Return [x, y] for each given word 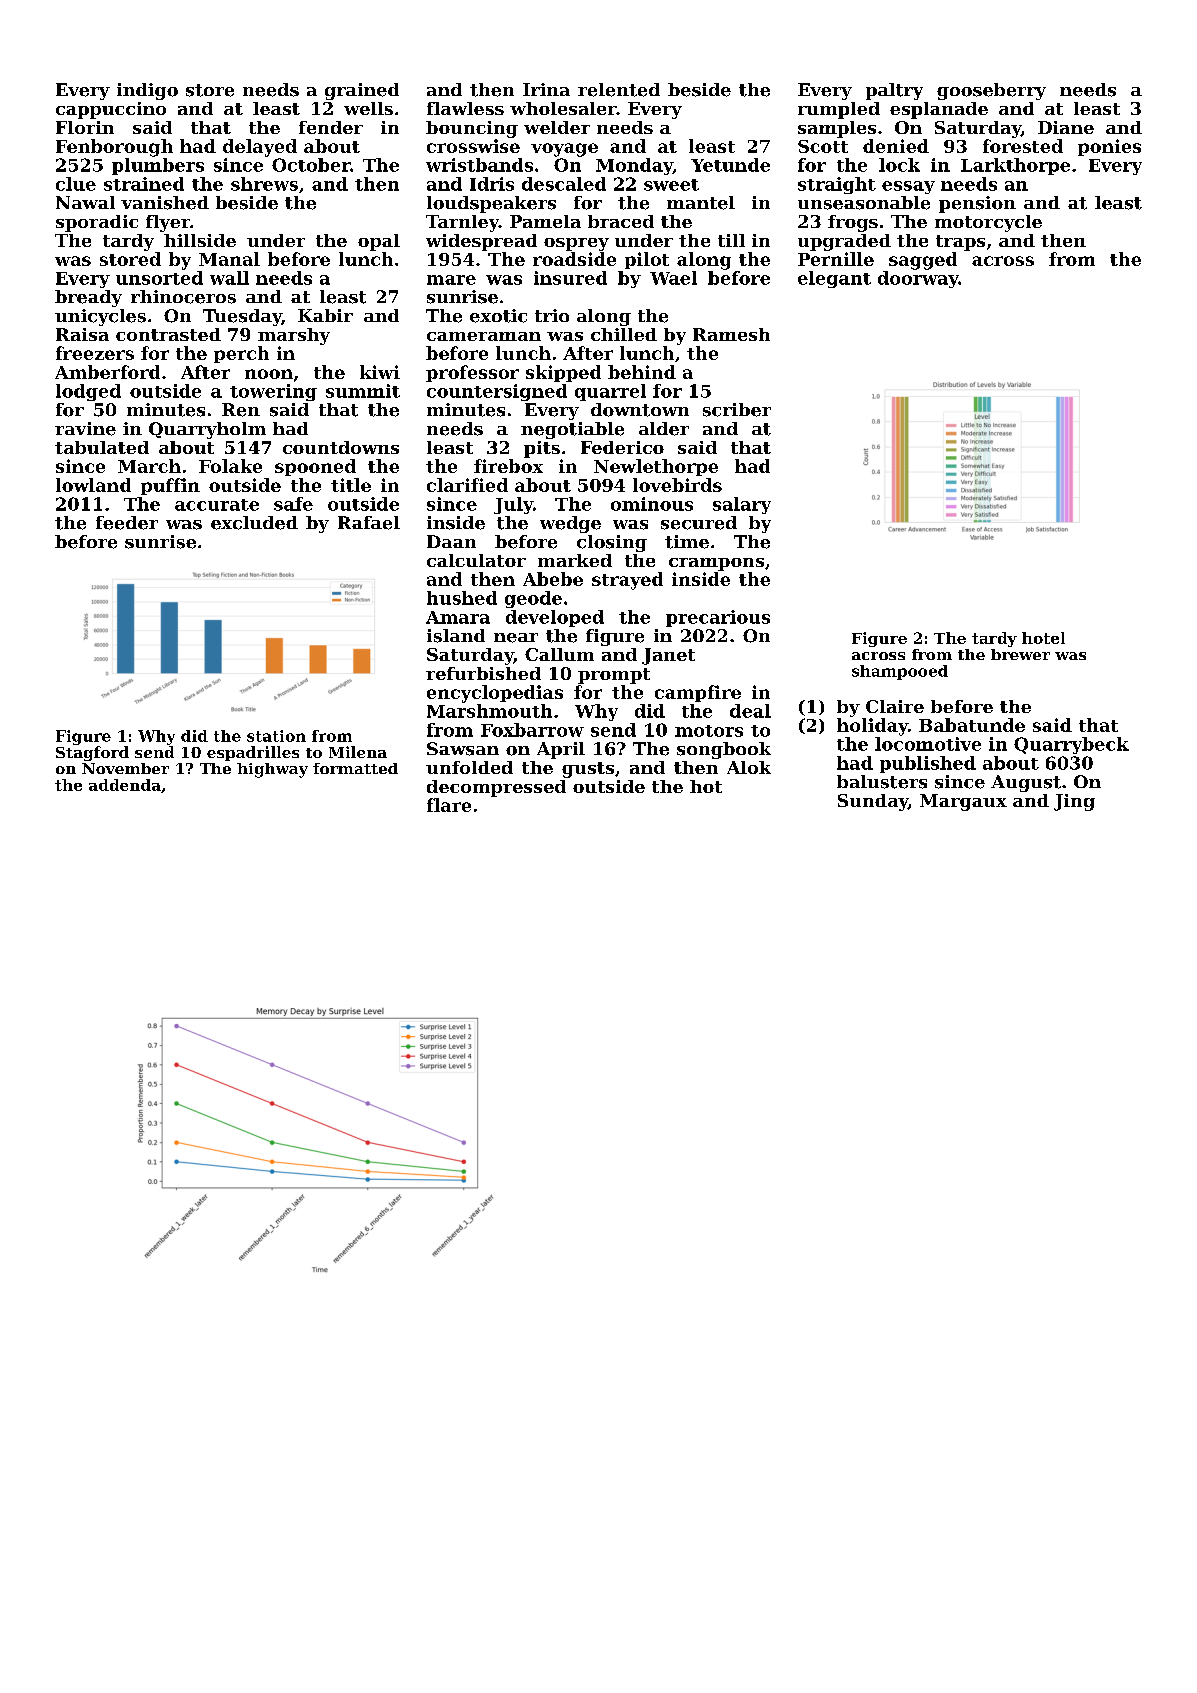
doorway [918, 279]
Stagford [92, 753]
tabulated [102, 447]
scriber [737, 410]
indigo [147, 91]
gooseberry [991, 91]
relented [619, 90]
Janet [668, 656]
